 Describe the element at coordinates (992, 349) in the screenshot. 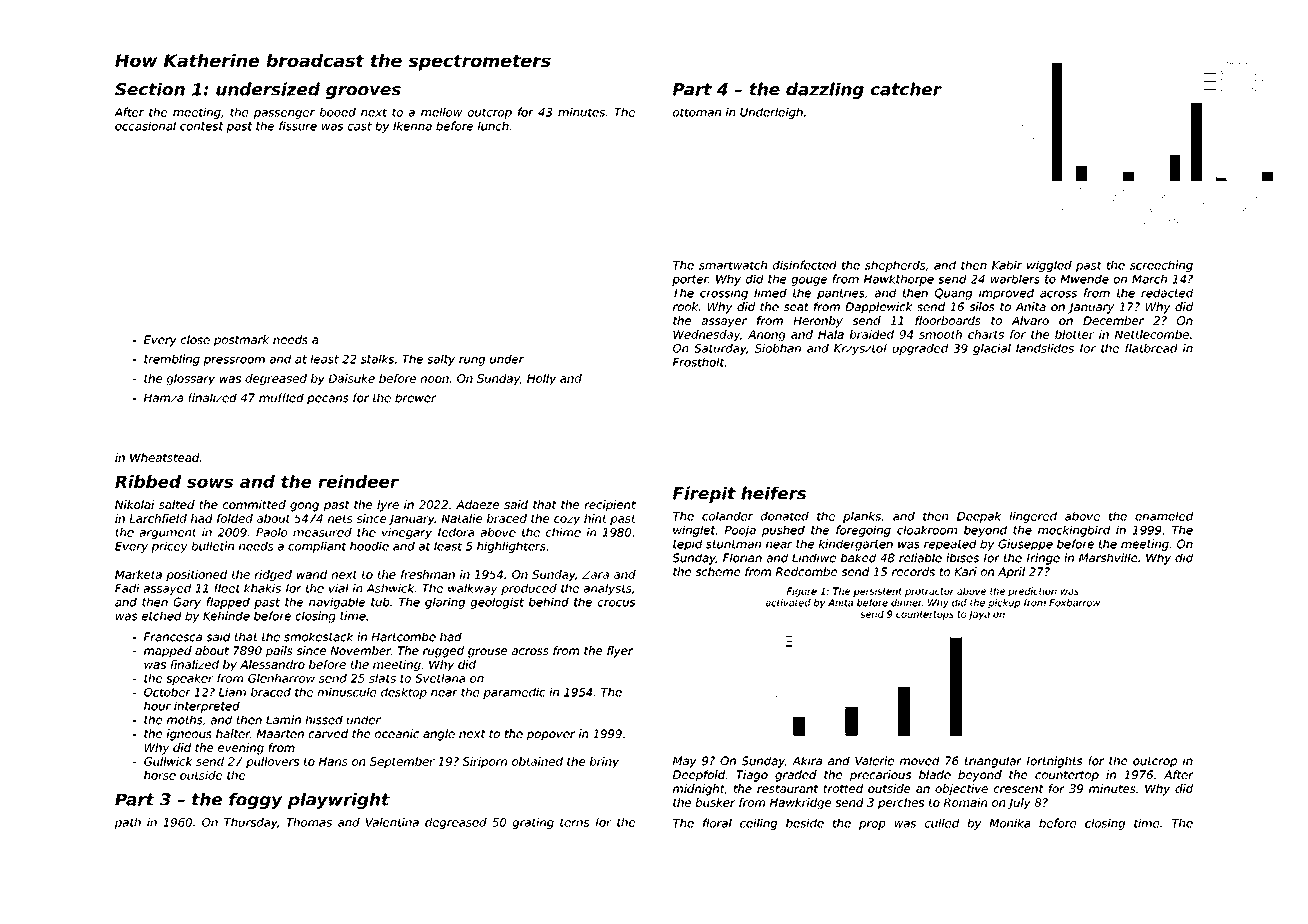

I see `glacial` at that location.
